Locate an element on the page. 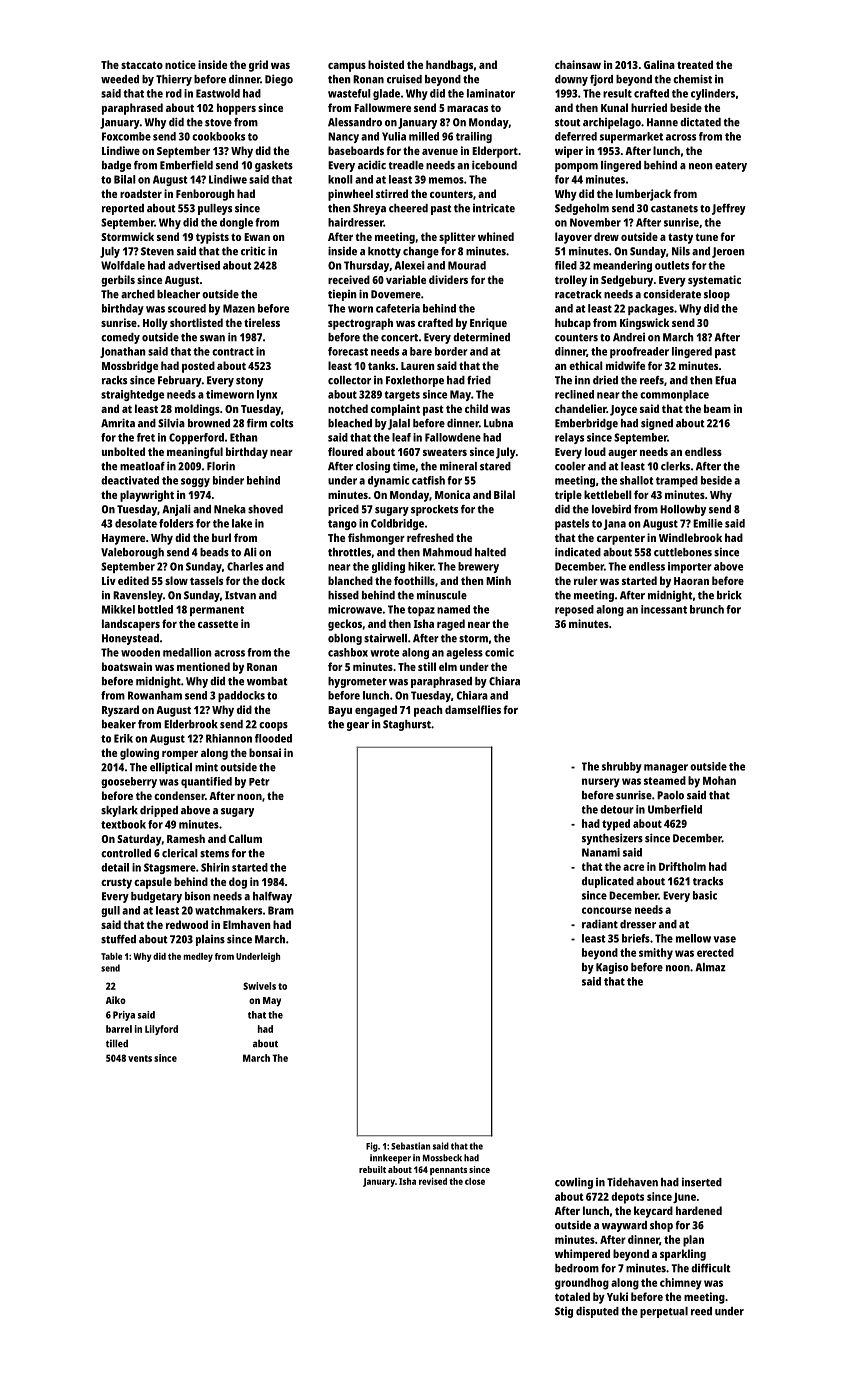 Image resolution: width=849 pixels, height=1400 pixels. notice is located at coordinates (180, 64).
